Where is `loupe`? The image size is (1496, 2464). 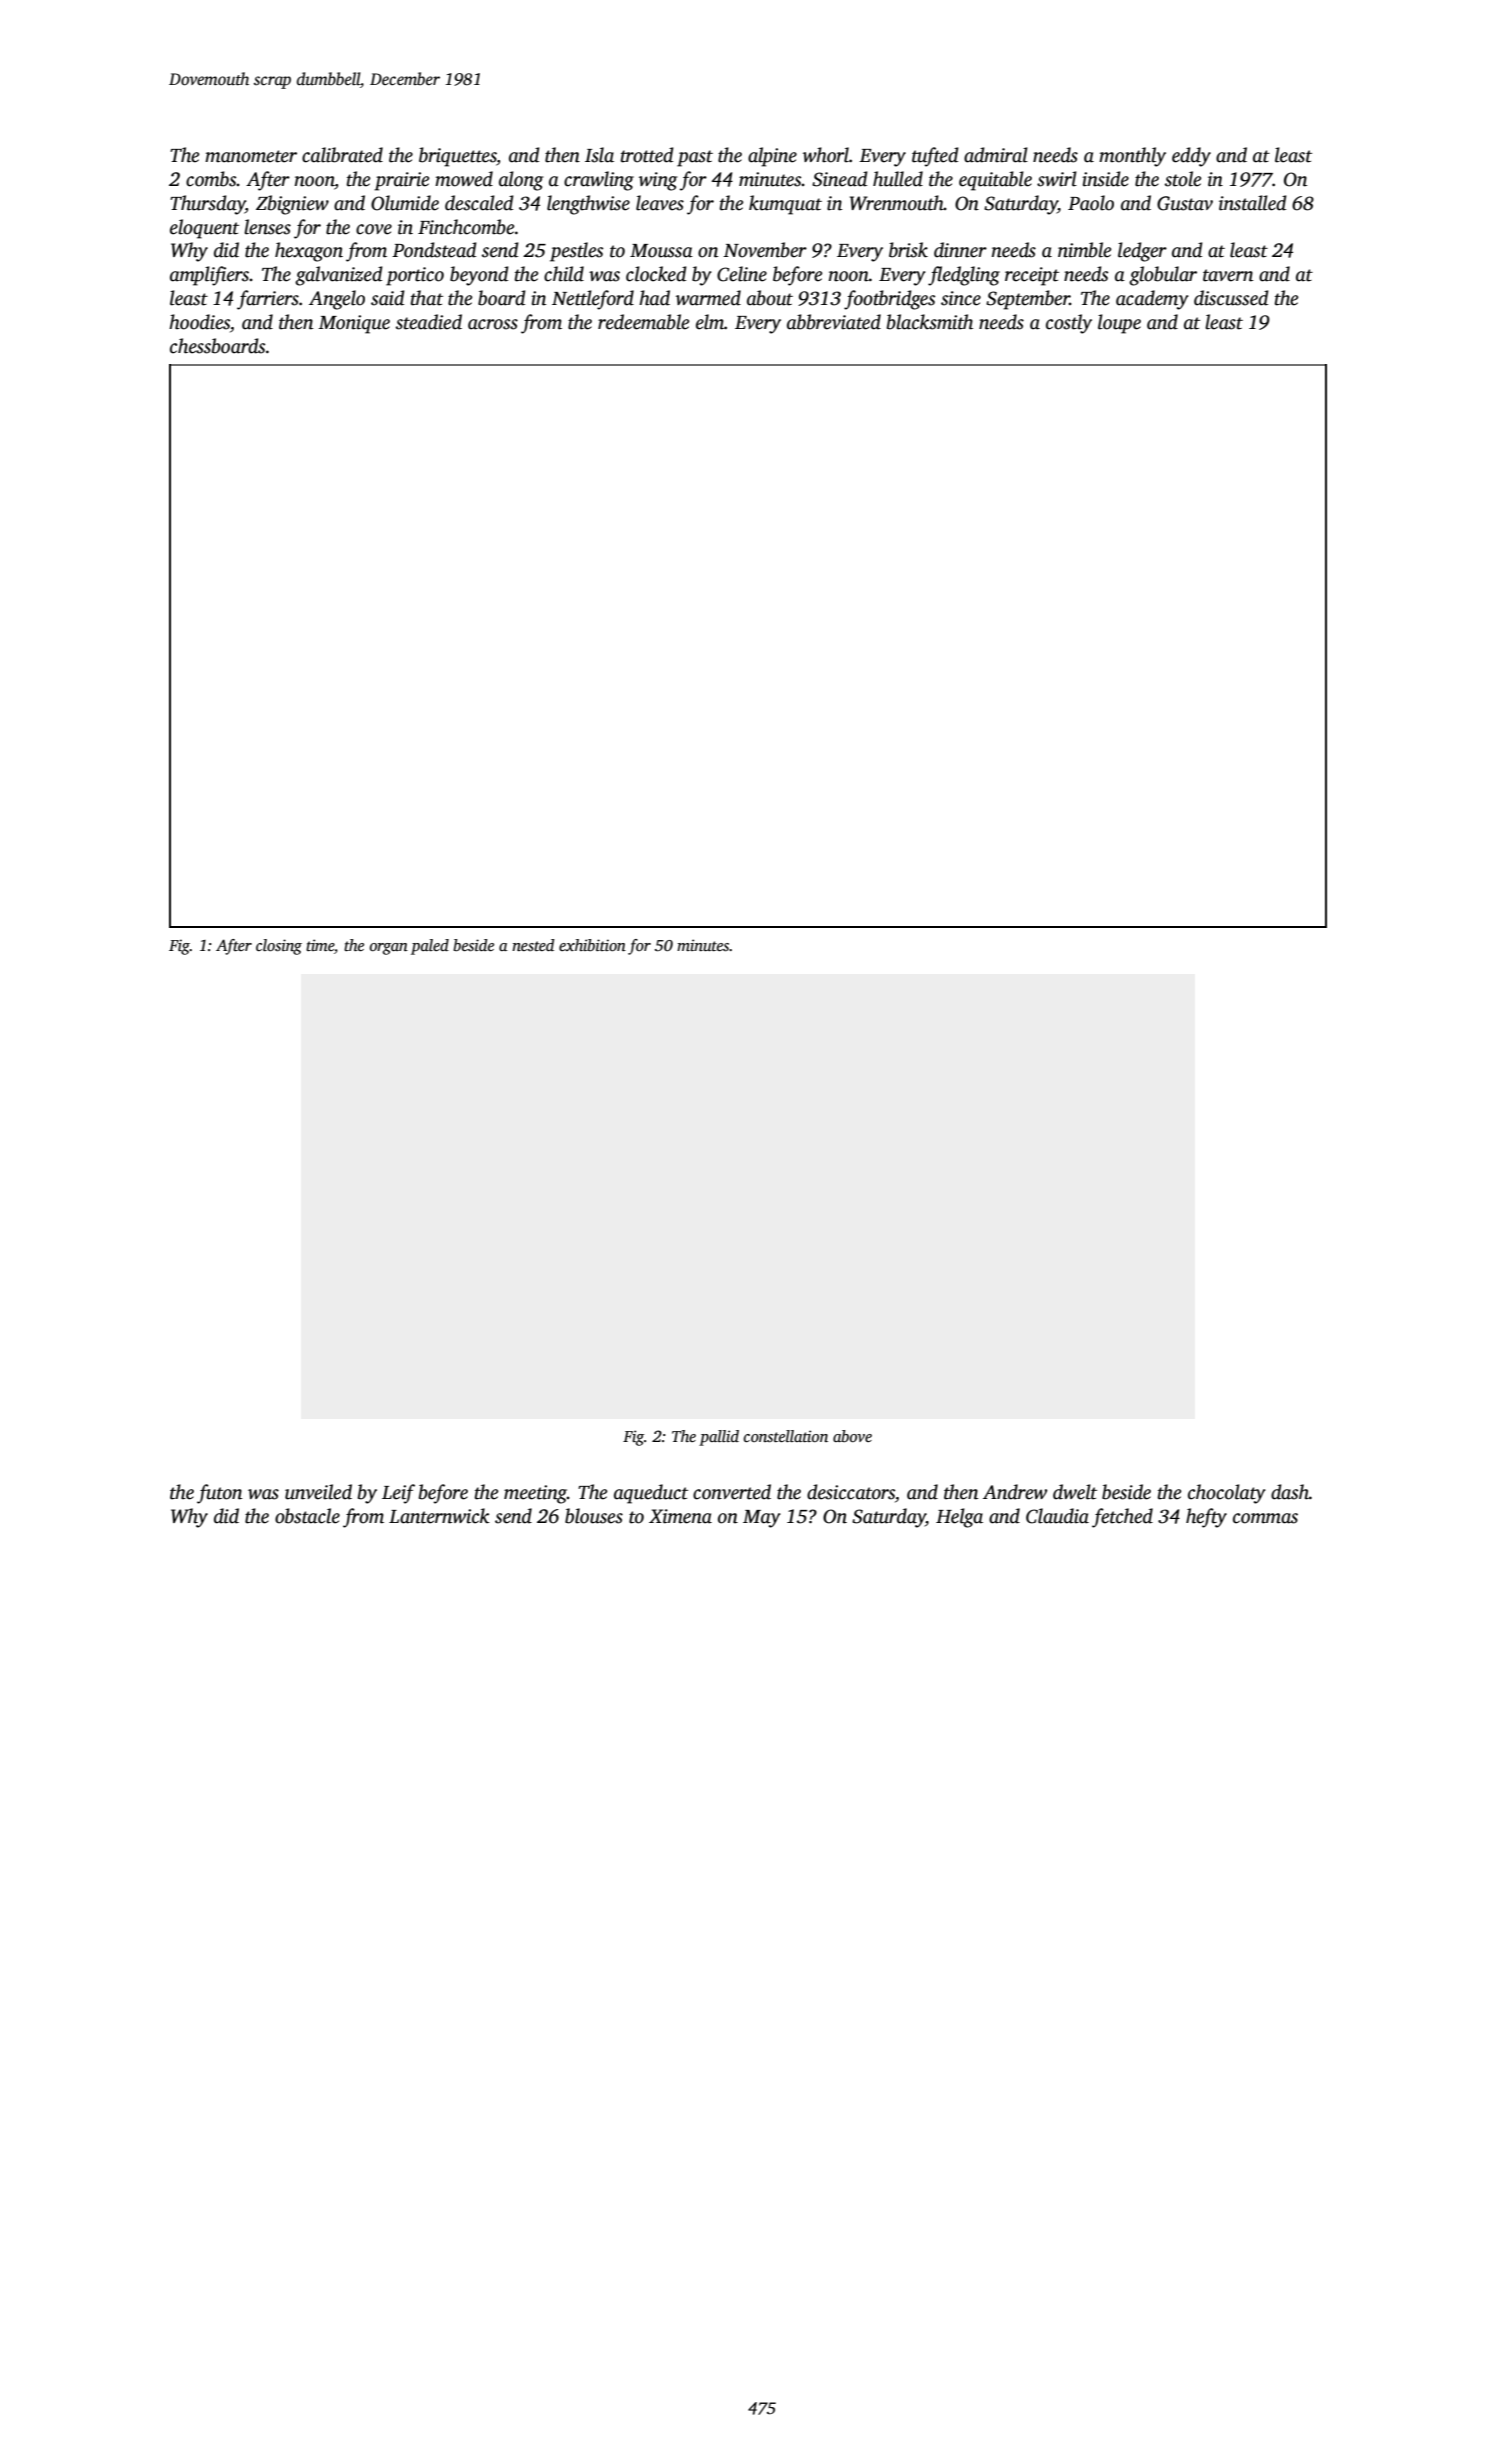 loupe is located at coordinates (1119, 324).
